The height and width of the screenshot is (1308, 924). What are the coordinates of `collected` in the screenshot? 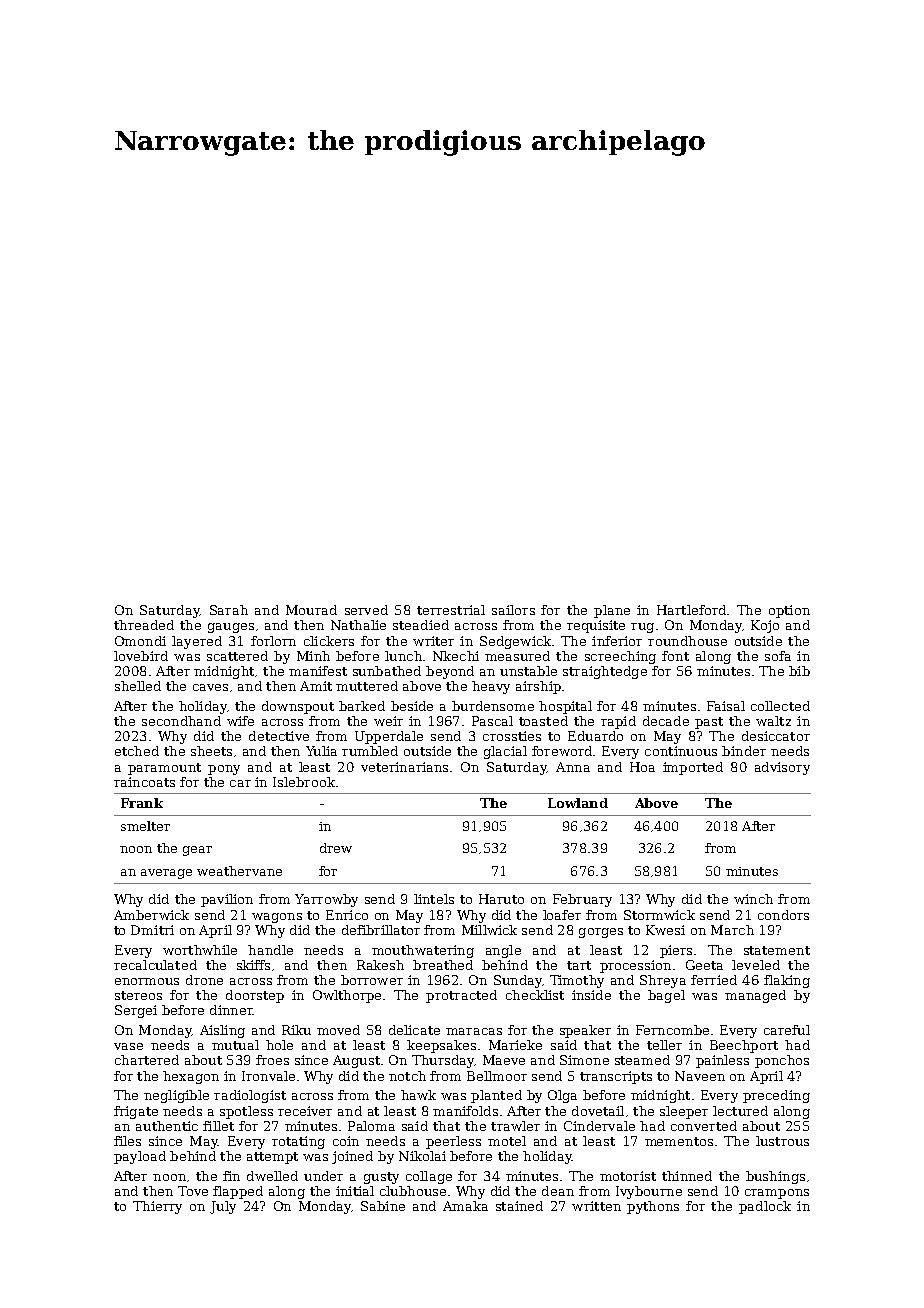 It's located at (780, 706).
